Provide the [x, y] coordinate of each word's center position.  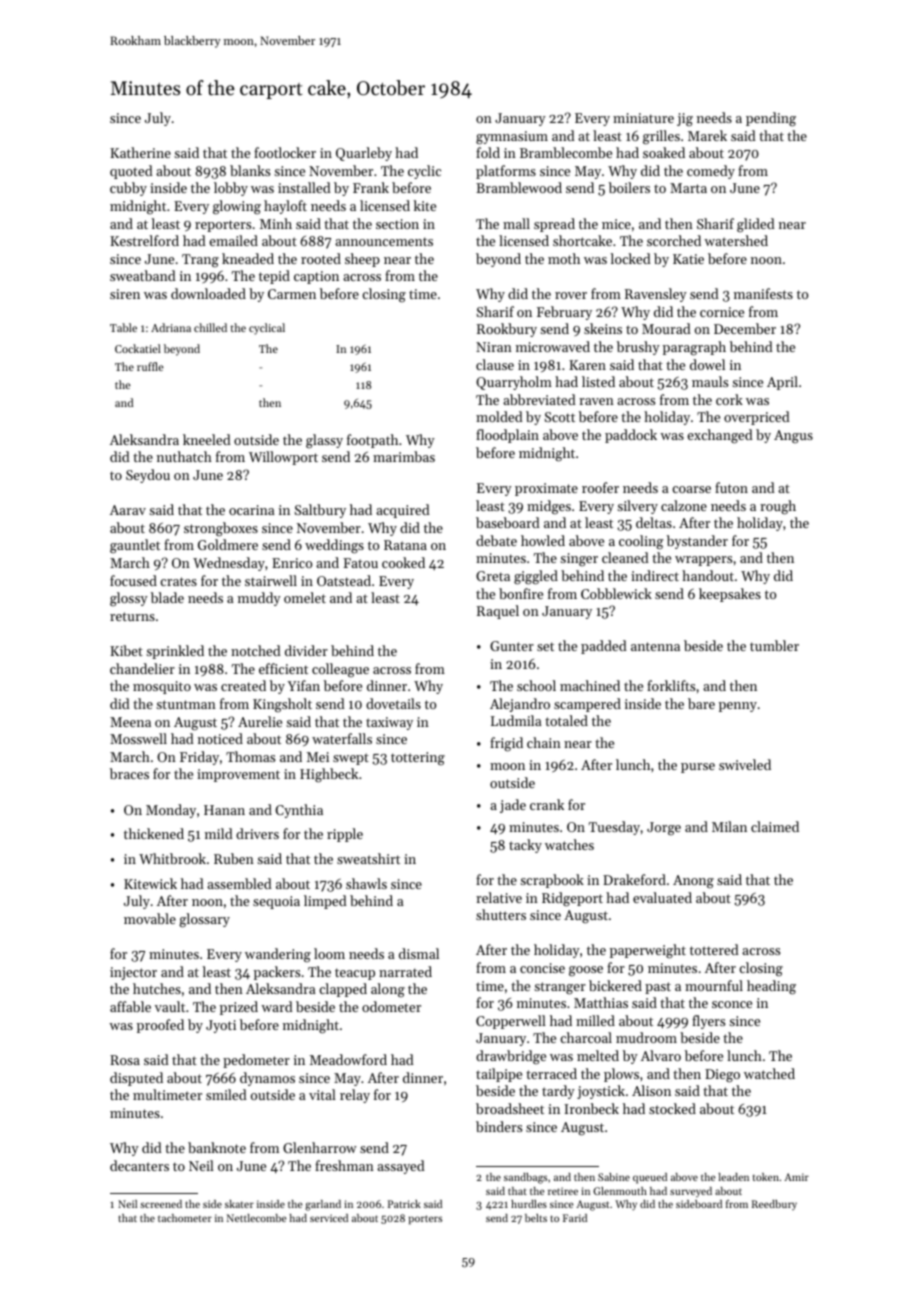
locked [631, 258]
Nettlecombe [257, 1218]
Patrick [404, 1204]
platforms [506, 172]
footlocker [285, 152]
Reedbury [774, 1205]
